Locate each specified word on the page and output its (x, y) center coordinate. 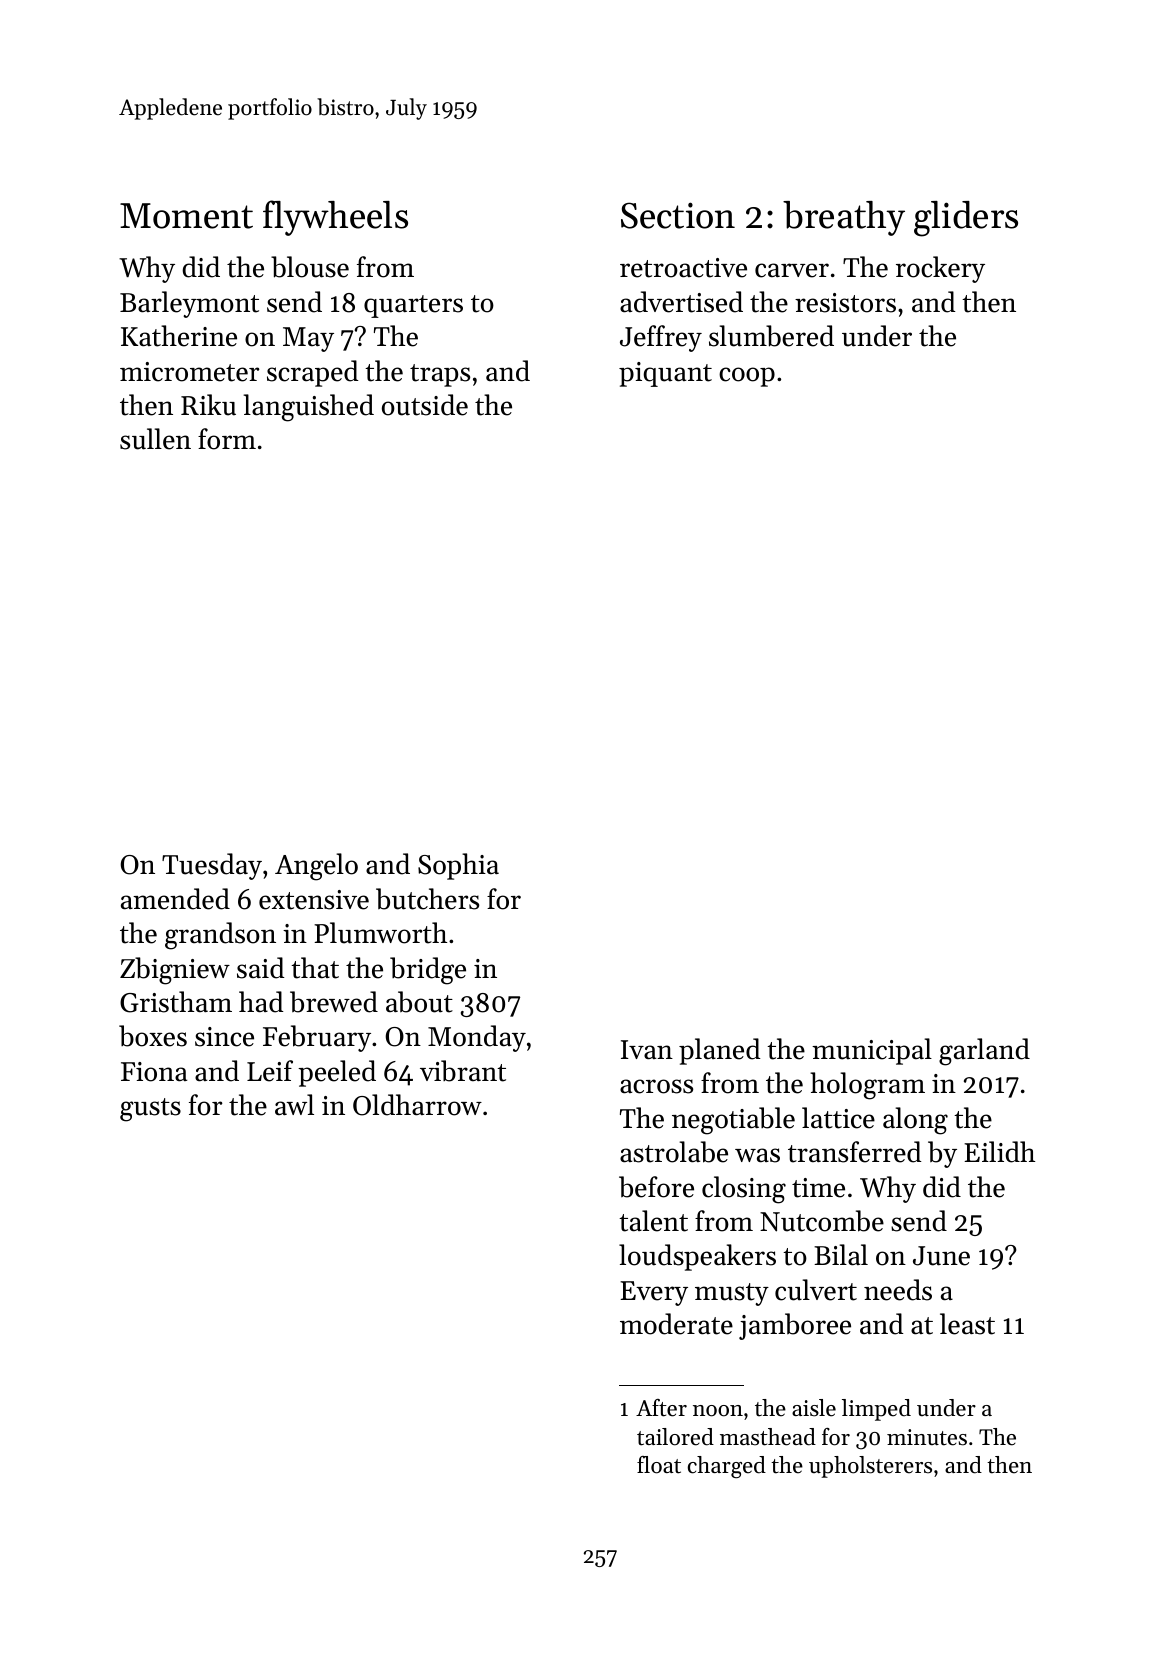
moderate (676, 1324)
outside (425, 405)
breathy (844, 218)
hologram (867, 1086)
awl (294, 1105)
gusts (150, 1110)
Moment (186, 216)
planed (719, 1051)
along (915, 1121)
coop (747, 377)
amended (175, 899)
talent (653, 1221)
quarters (413, 306)
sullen (155, 439)
